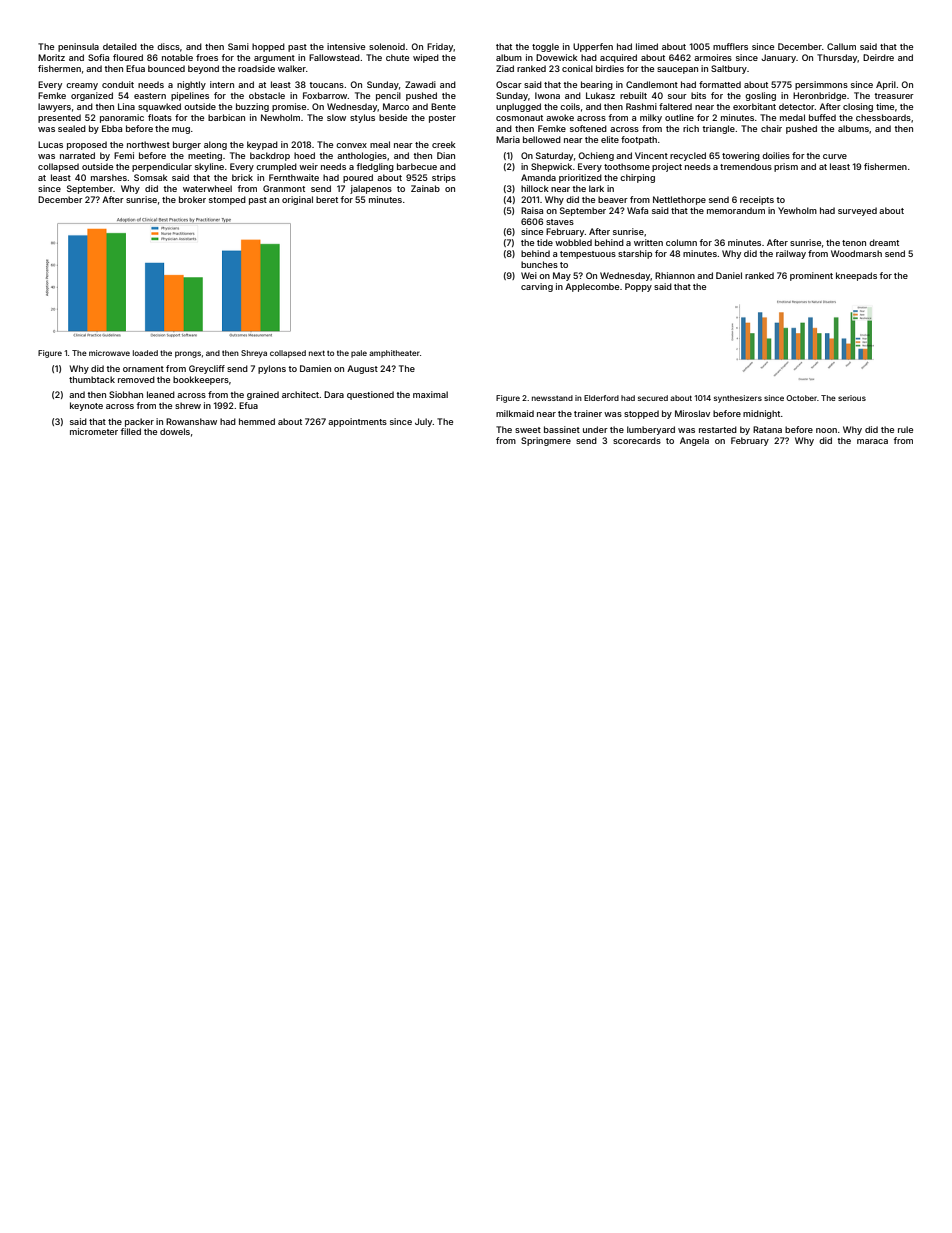 Image resolution: width=952 pixels, height=1233 pixels. Describe the element at coordinates (811, 276) in the screenshot. I see `prominent` at that location.
